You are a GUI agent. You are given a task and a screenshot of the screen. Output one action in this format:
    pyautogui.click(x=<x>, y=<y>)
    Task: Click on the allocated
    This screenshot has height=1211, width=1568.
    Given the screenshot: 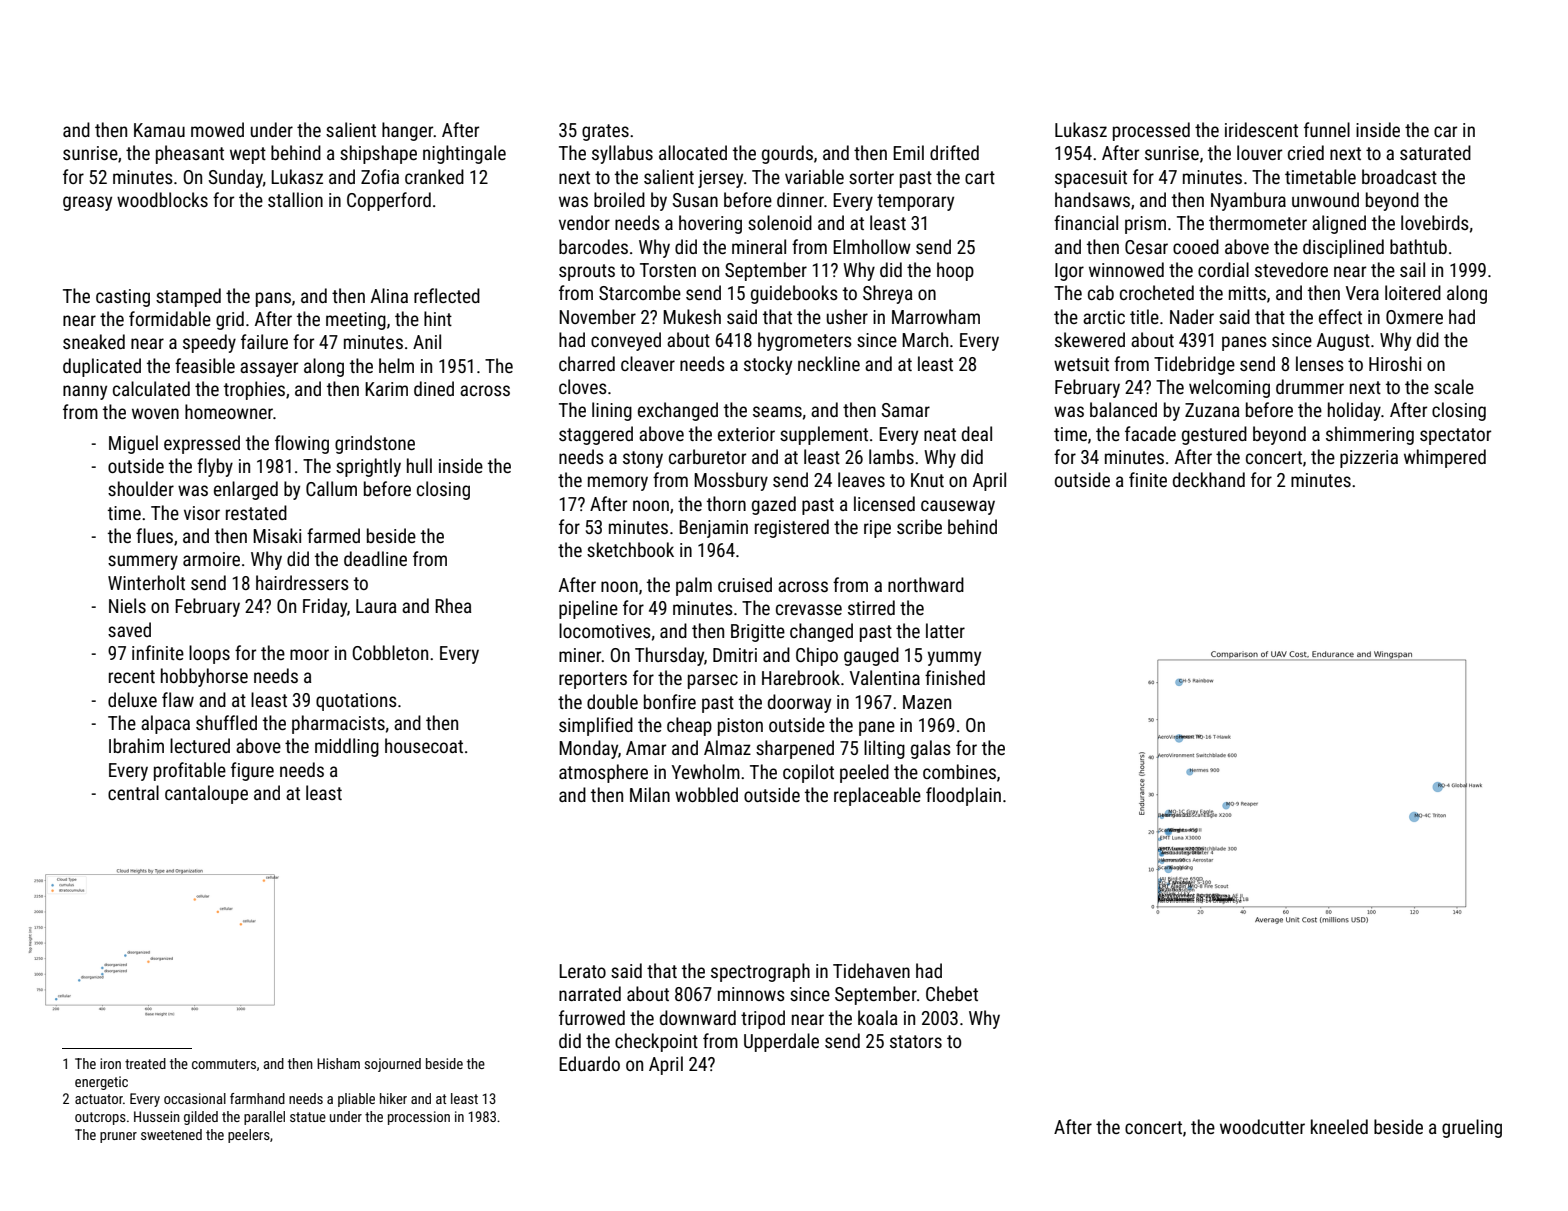 What is the action you would take?
    pyautogui.click(x=693, y=152)
